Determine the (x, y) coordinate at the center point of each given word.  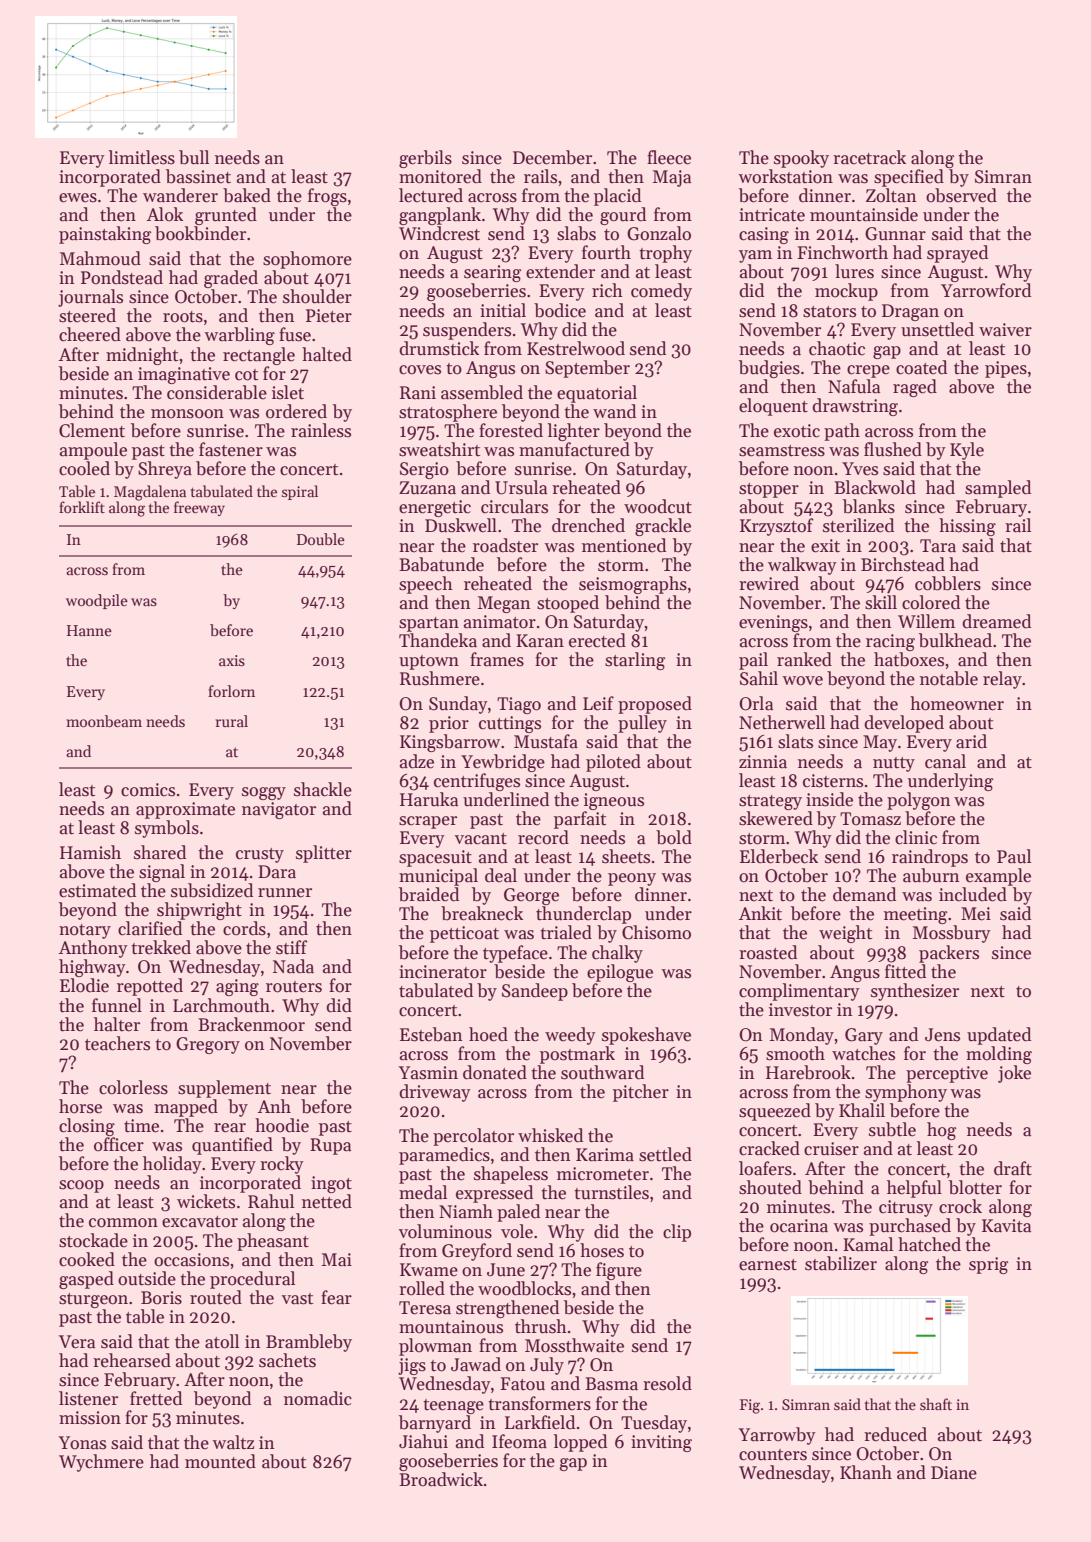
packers (949, 954)
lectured (431, 195)
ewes (78, 198)
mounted (220, 1461)
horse (80, 1106)
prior (449, 724)
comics (148, 790)
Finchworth (842, 252)
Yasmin (428, 1073)
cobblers (948, 583)
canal (945, 761)
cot (246, 375)
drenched (588, 525)
